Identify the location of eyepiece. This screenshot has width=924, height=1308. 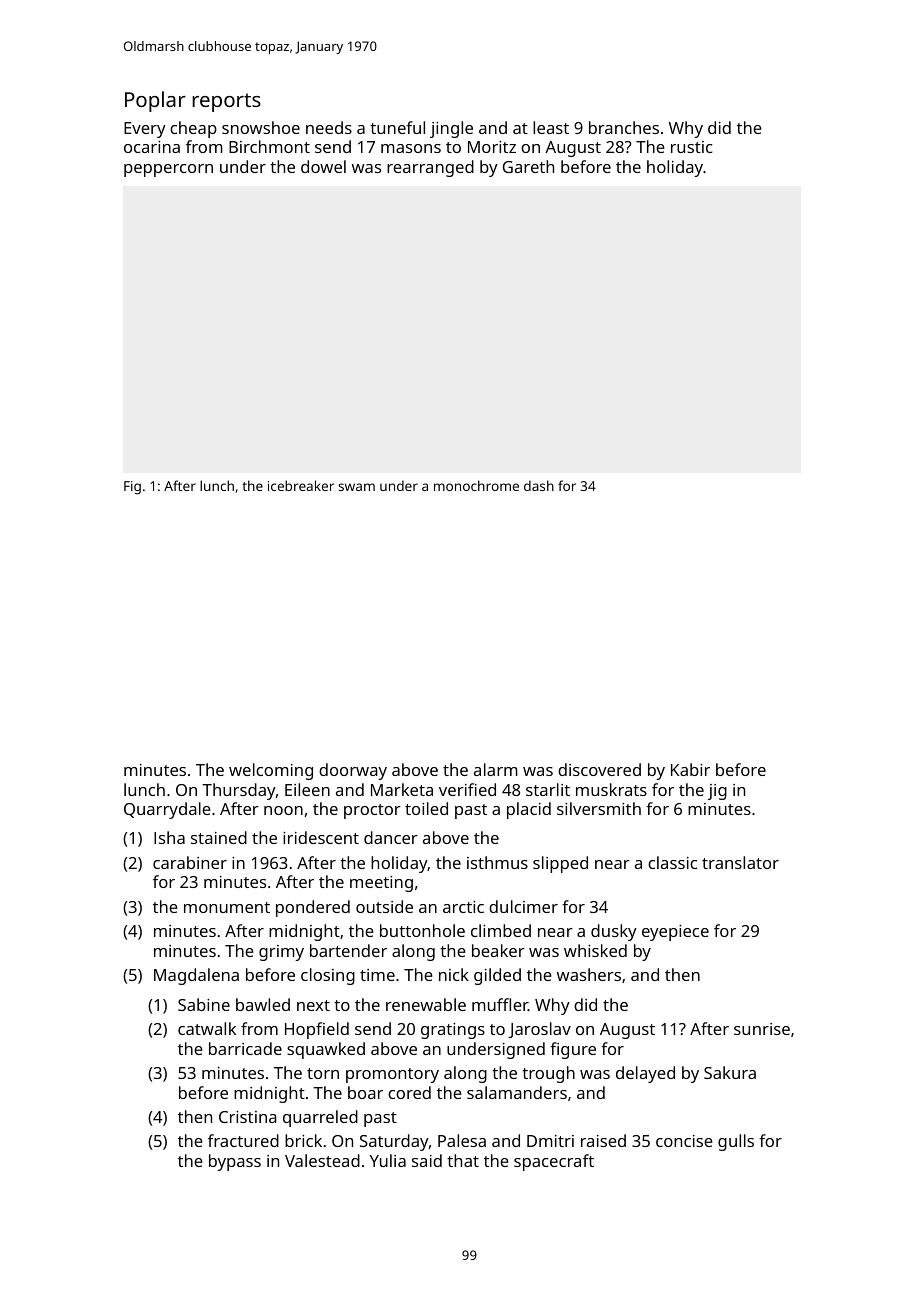
(675, 933).
